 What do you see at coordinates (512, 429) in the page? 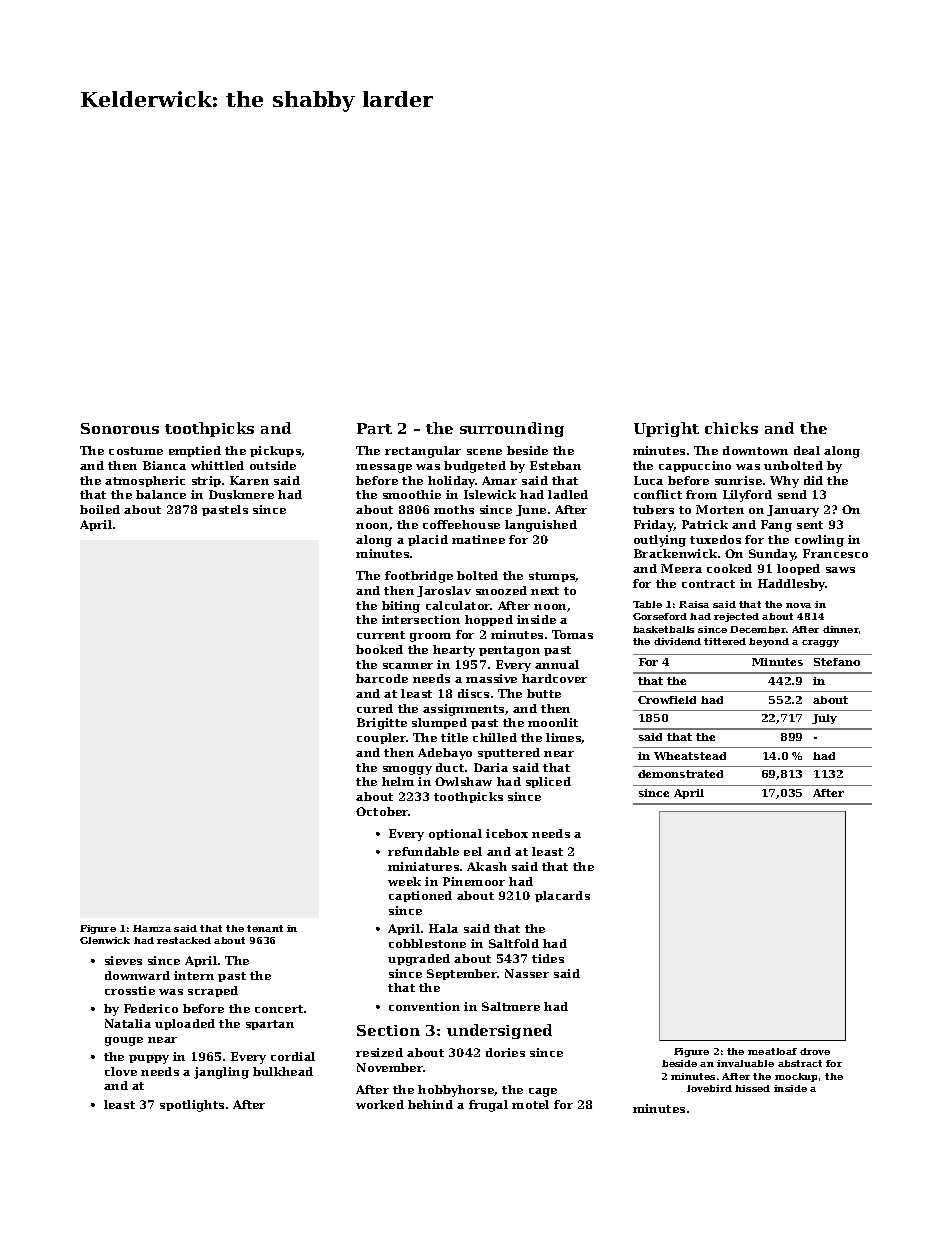
I see `surrounding` at bounding box center [512, 429].
